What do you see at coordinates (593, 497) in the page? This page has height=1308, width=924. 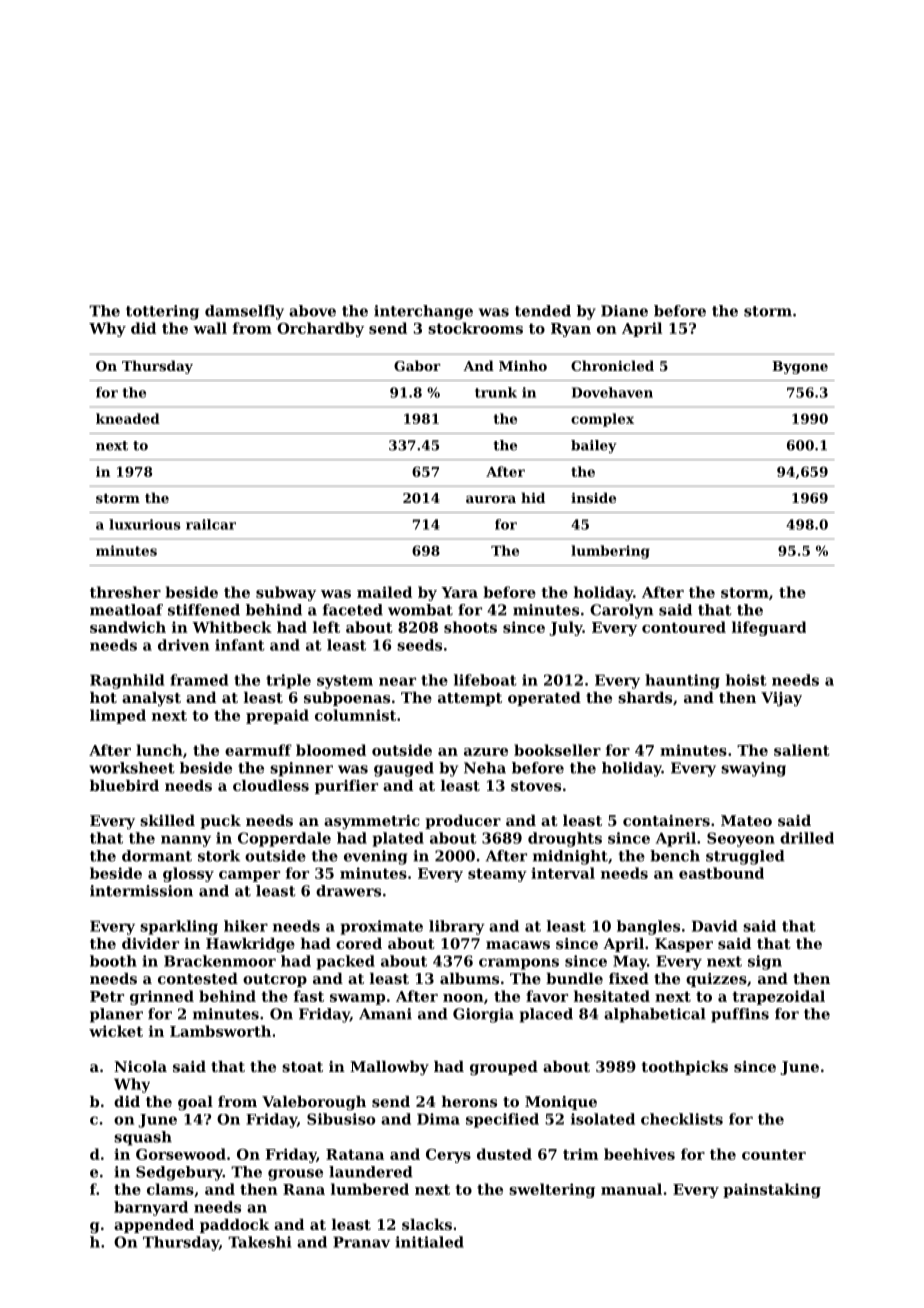 I see `inside` at bounding box center [593, 497].
